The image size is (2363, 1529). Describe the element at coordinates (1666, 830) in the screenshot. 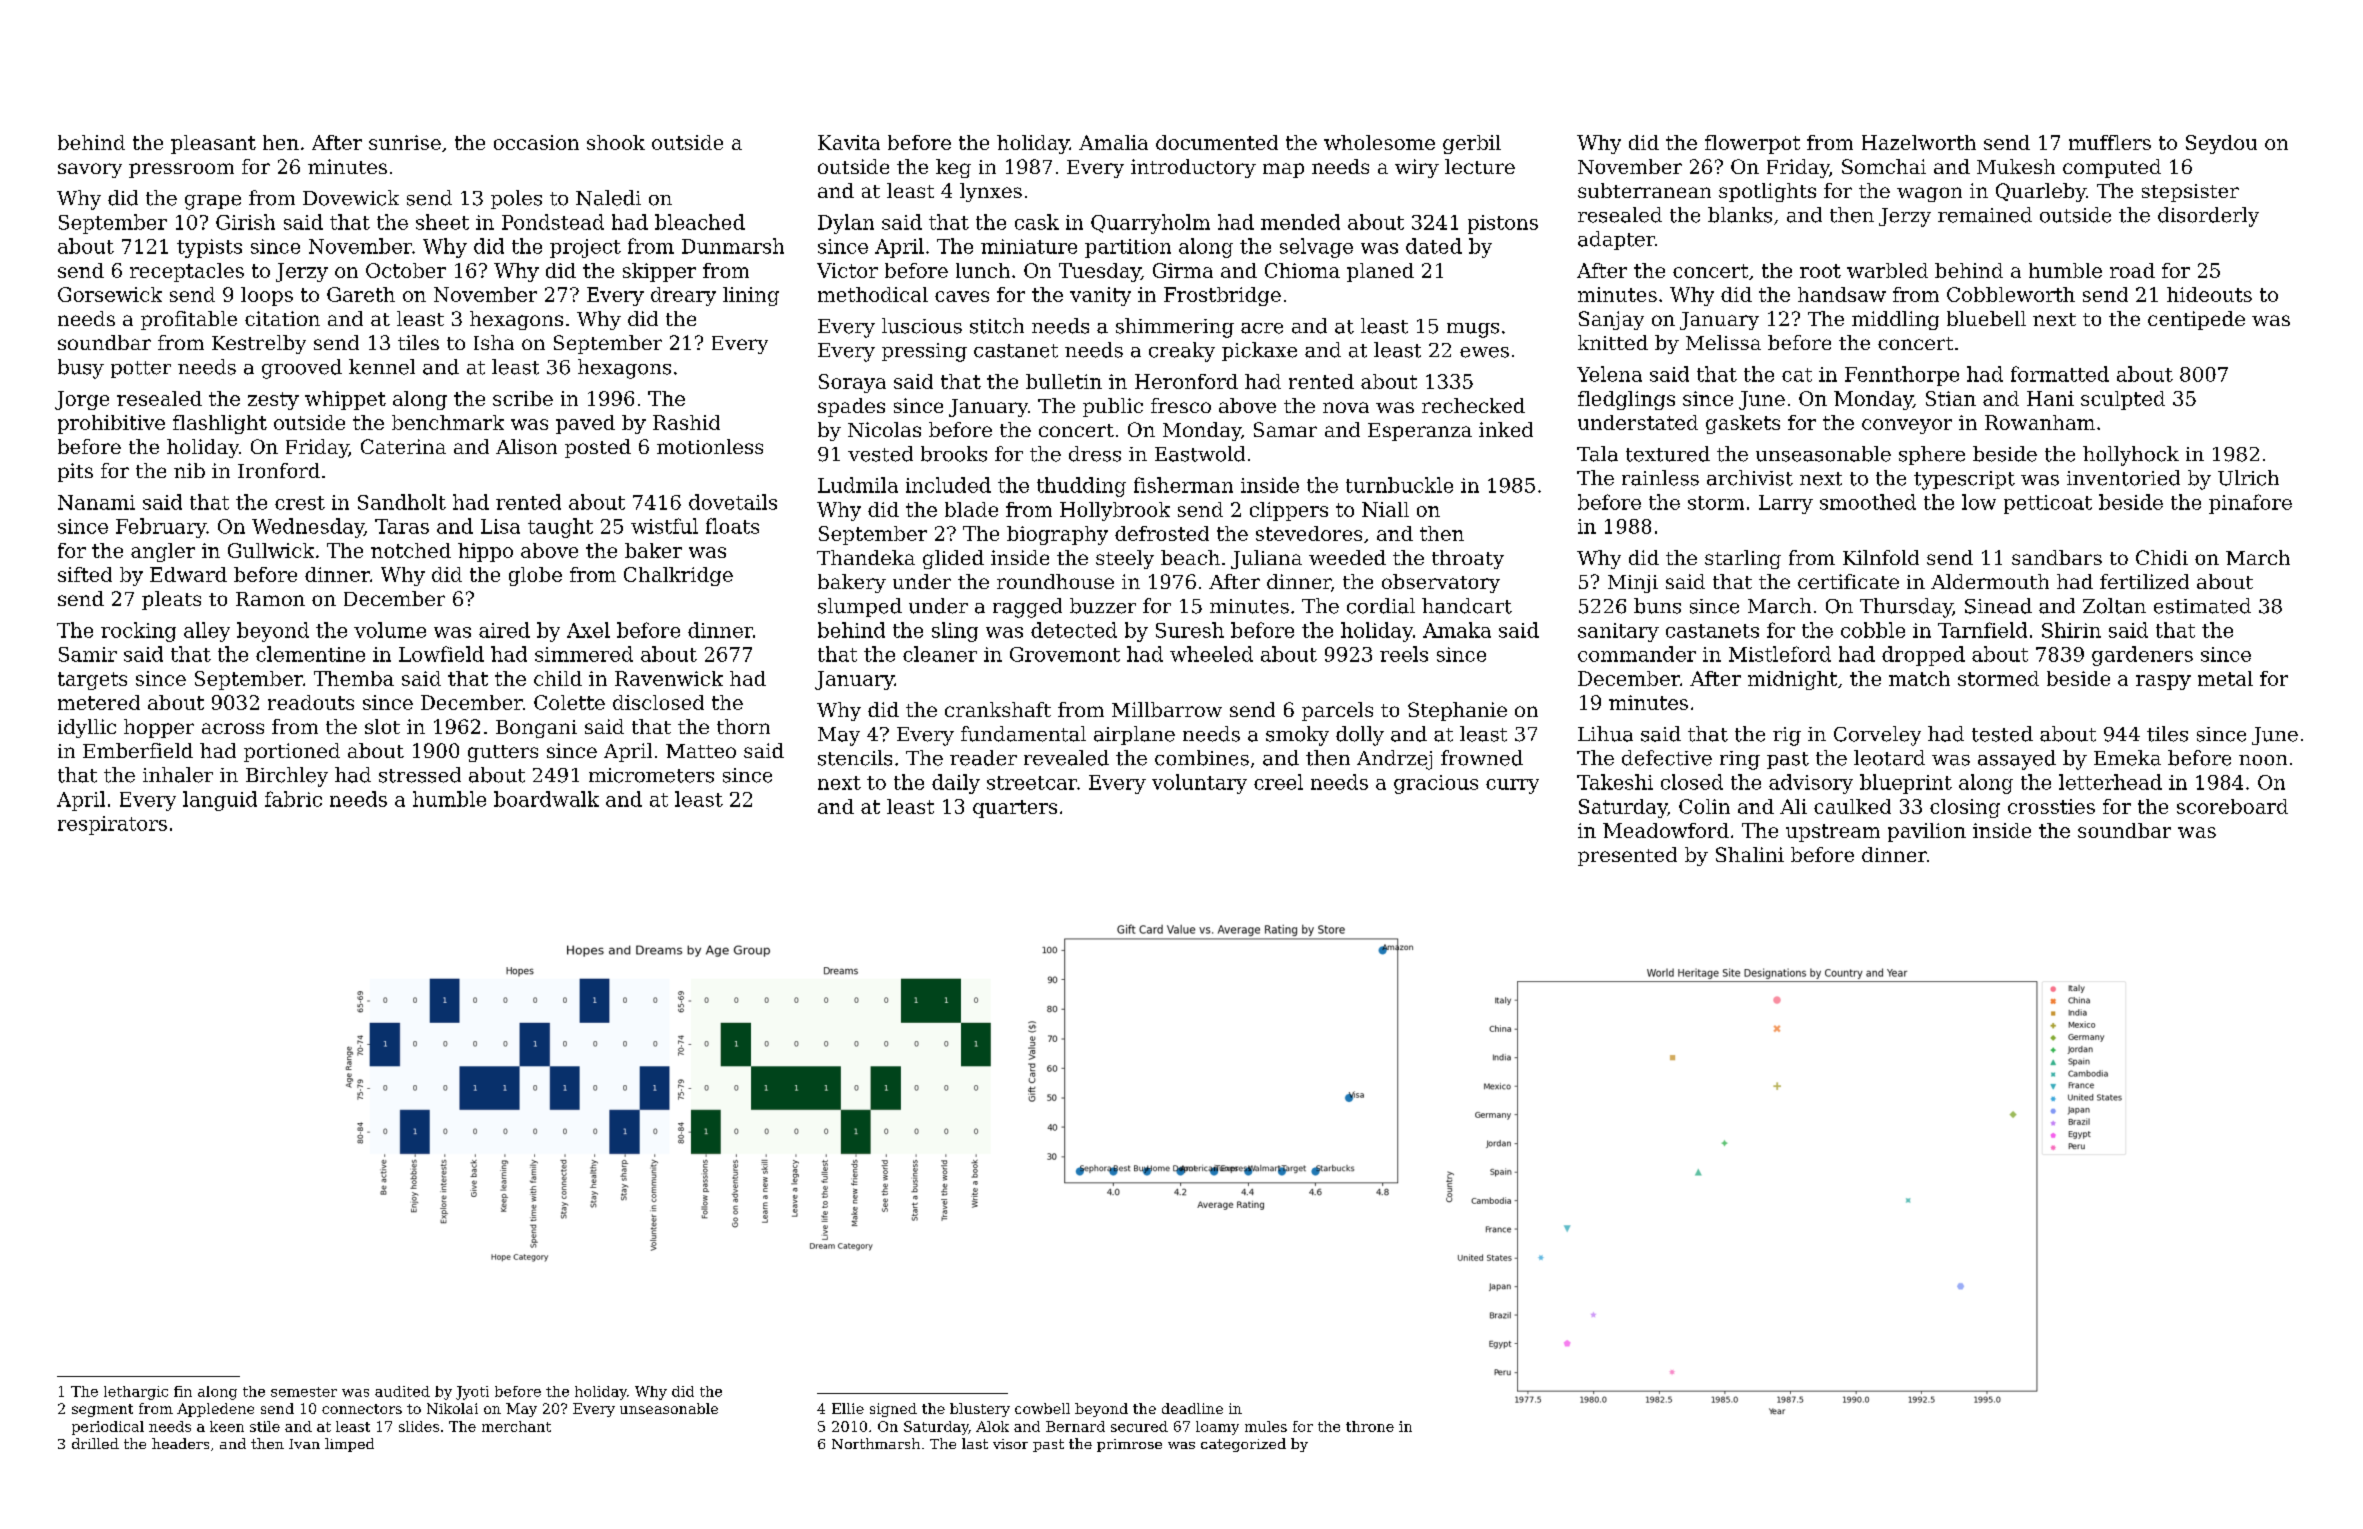

I see `Meadowford` at that location.
